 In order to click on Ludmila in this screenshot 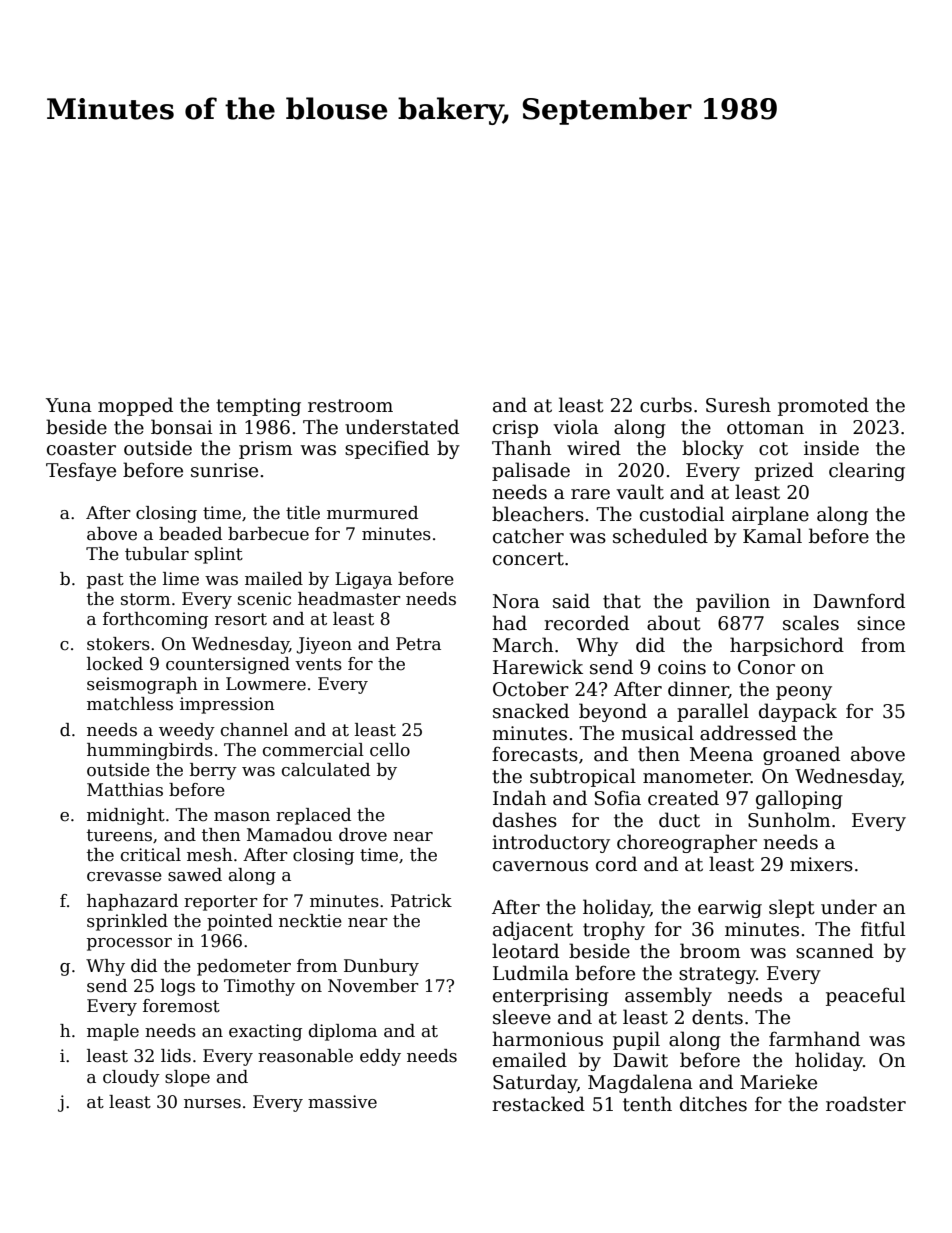, I will do `click(531, 973)`.
